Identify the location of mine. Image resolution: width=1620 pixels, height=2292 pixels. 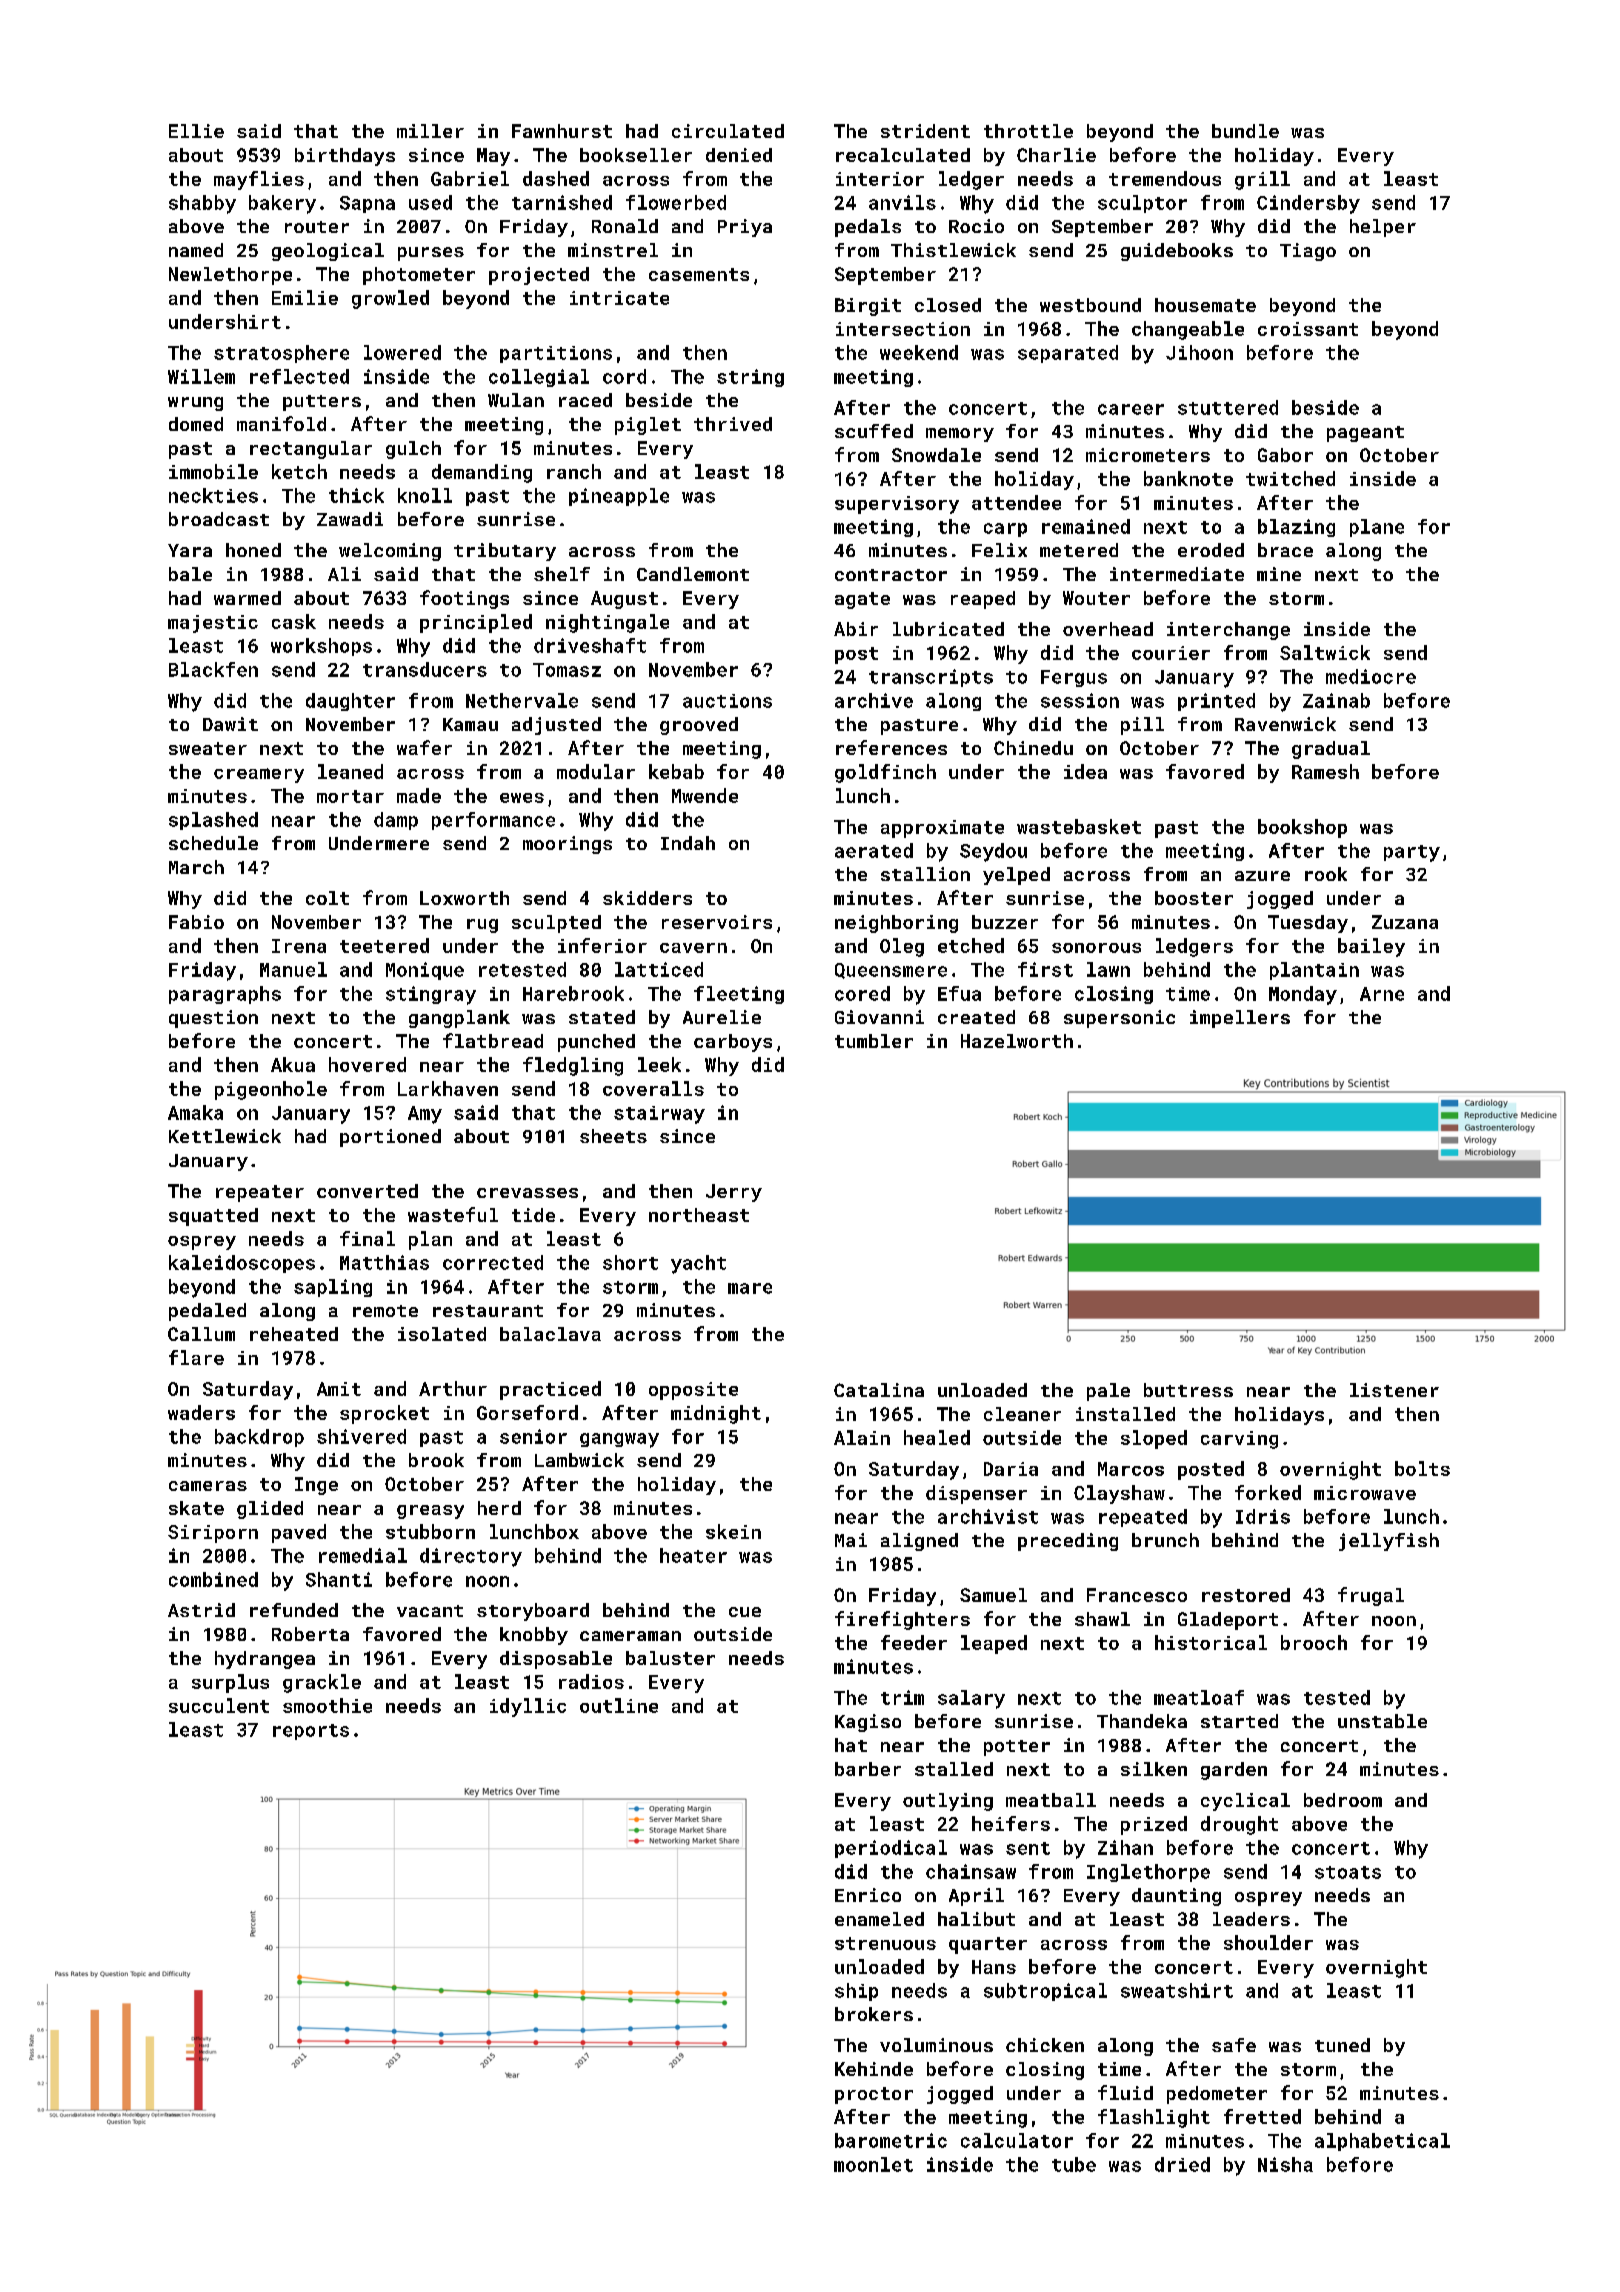
(1279, 574).
